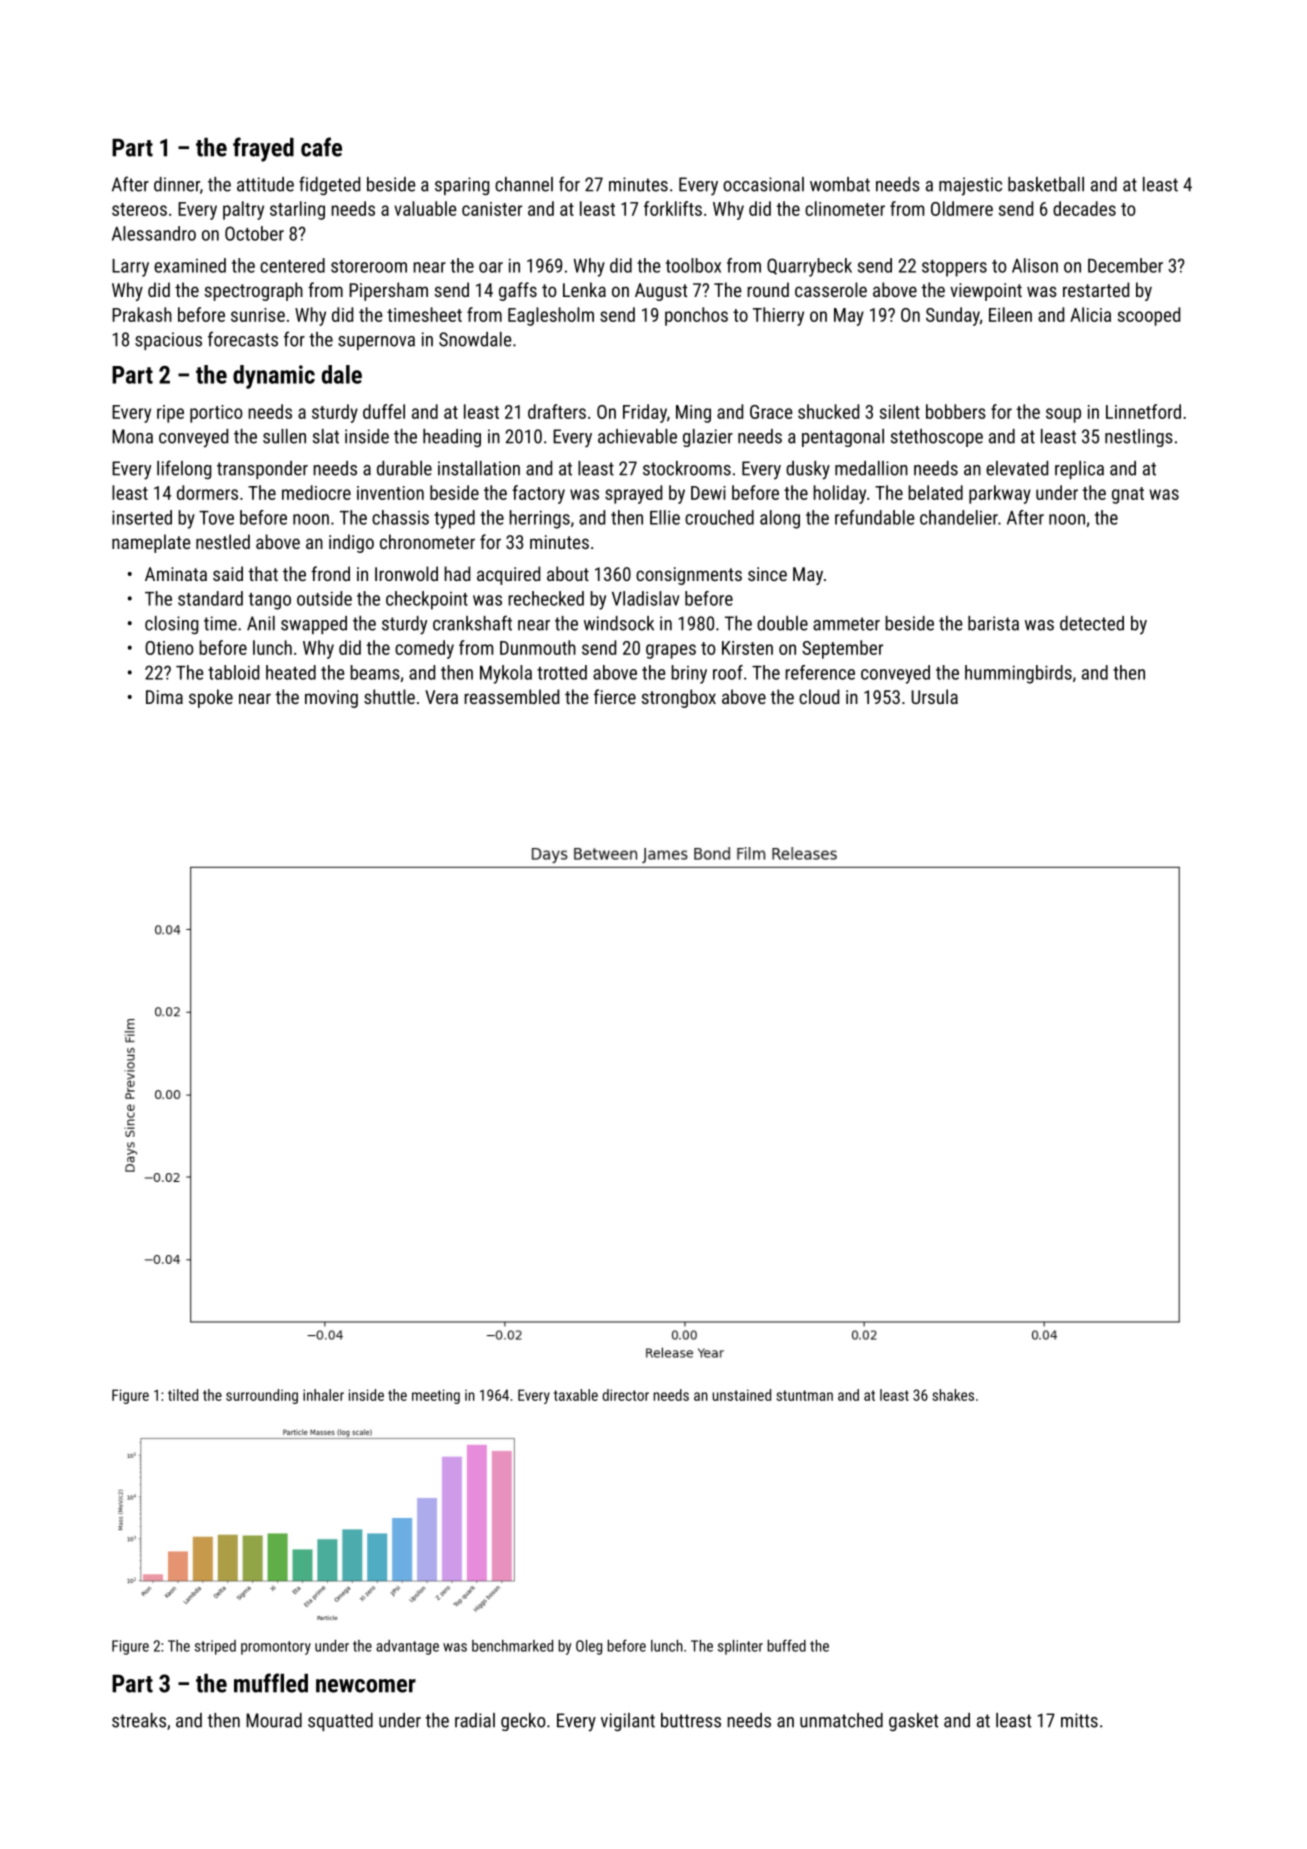 This screenshot has width=1307, height=1849. What do you see at coordinates (934, 696) in the screenshot?
I see `Ursula` at bounding box center [934, 696].
